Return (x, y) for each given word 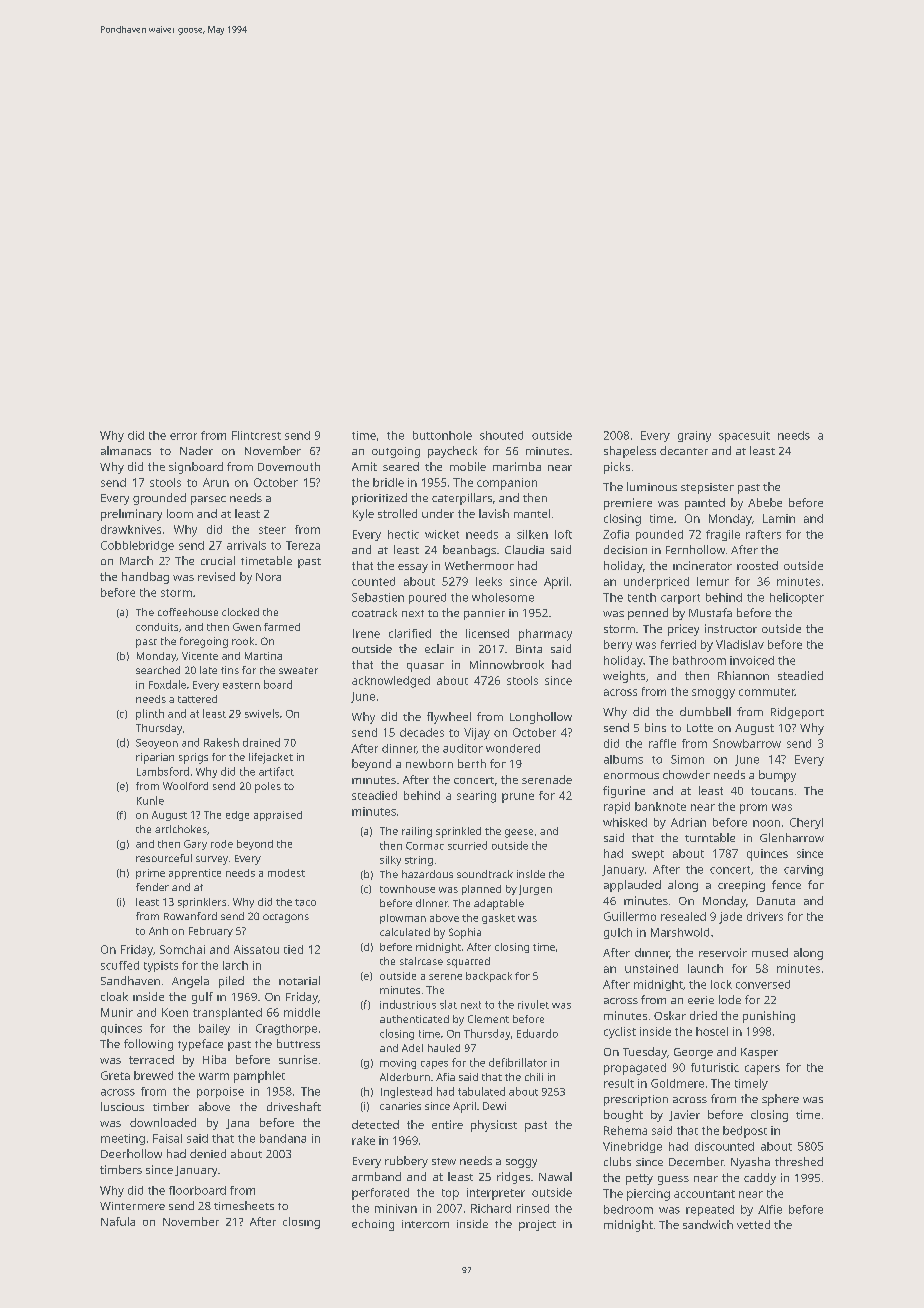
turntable (710, 837)
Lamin (779, 518)
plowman (403, 919)
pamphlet (259, 1077)
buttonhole (442, 435)
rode (222, 844)
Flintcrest (256, 435)
